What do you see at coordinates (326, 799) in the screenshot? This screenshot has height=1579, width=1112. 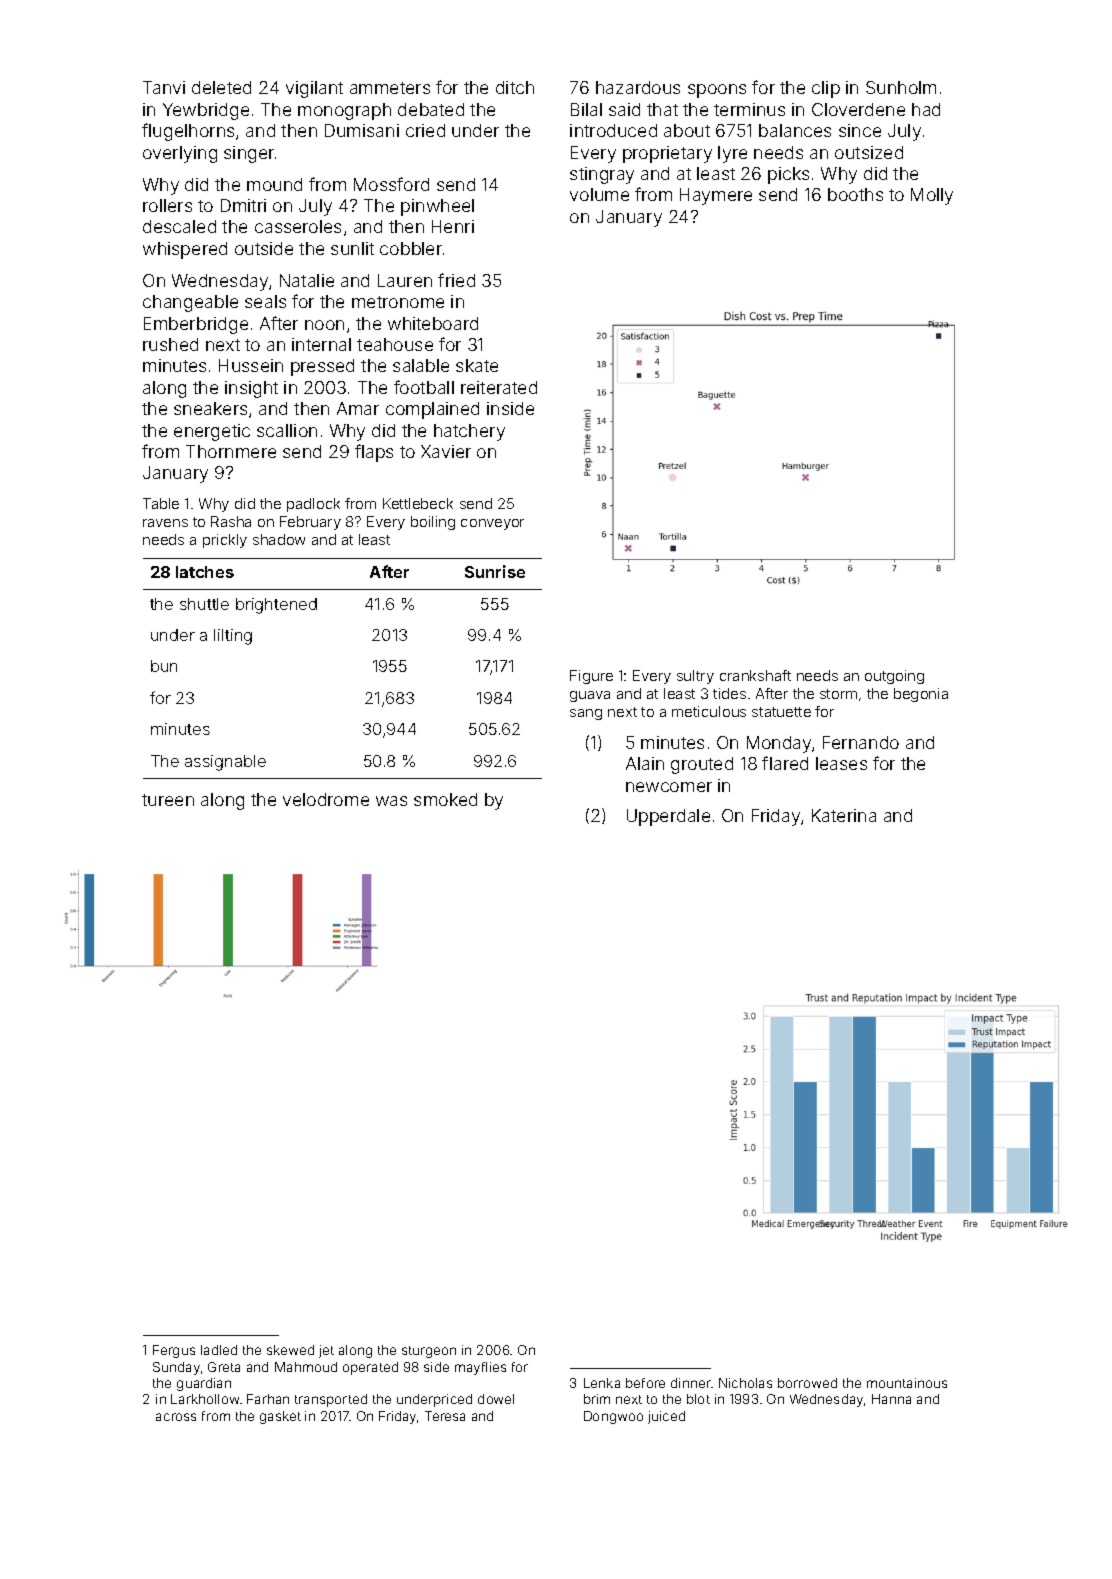 I see `velodrome` at bounding box center [326, 799].
